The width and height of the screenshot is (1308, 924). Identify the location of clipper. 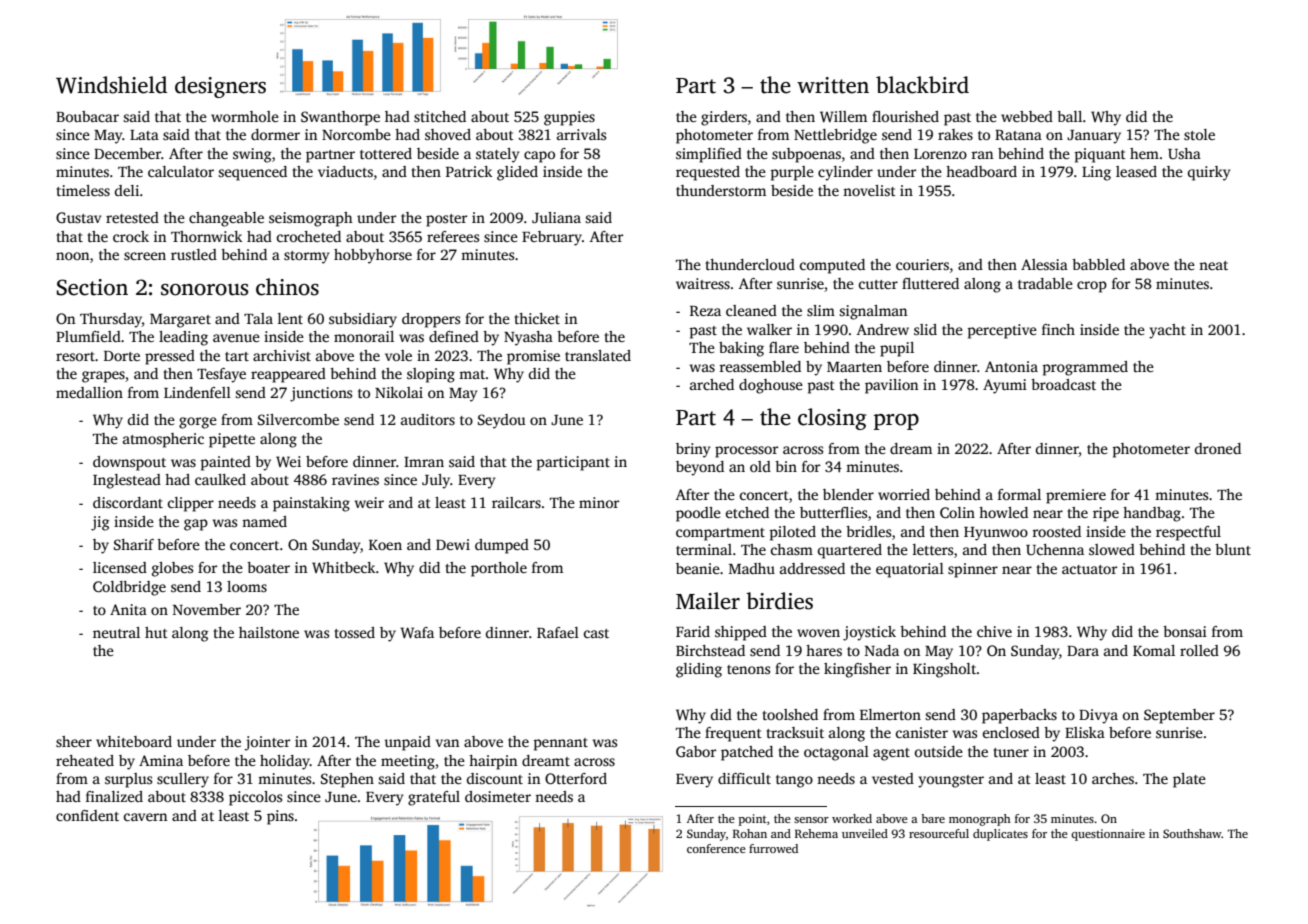
(191, 504).
